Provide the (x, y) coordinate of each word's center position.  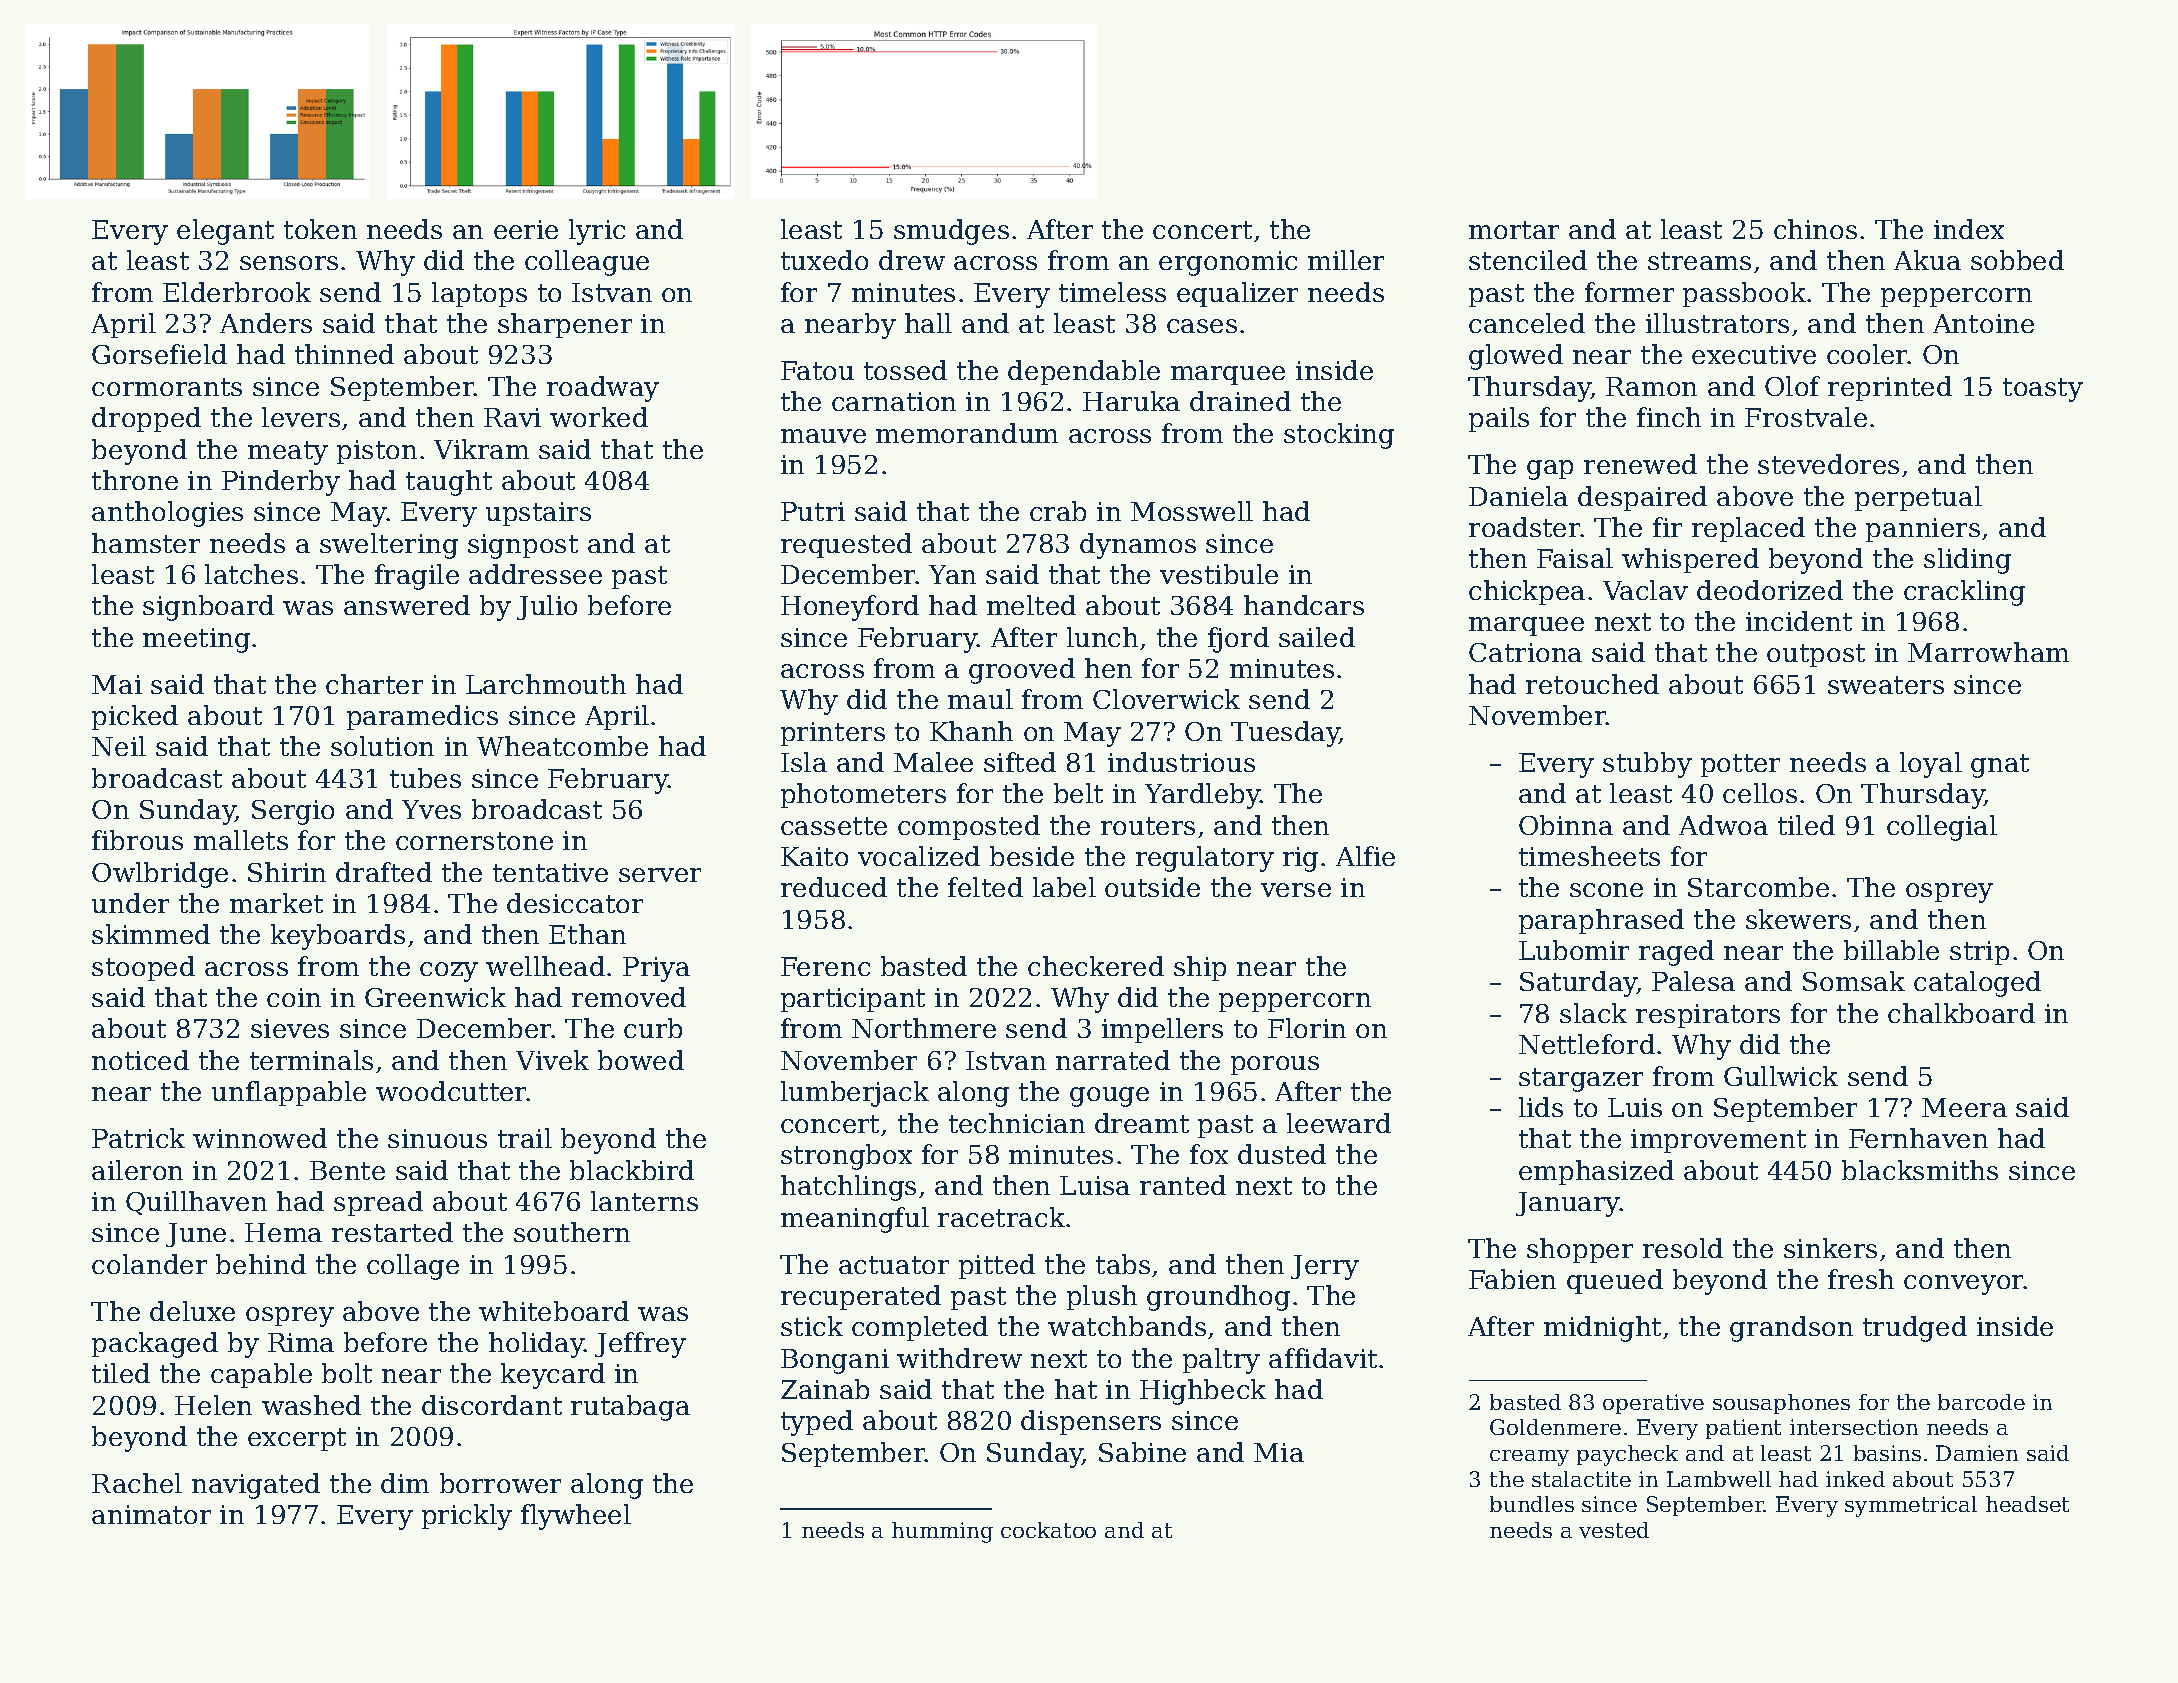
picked (135, 717)
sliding (1967, 561)
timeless (1112, 292)
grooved (1022, 671)
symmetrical (1911, 1506)
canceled (1527, 323)
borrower (500, 1483)
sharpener (565, 325)
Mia (1279, 1452)
